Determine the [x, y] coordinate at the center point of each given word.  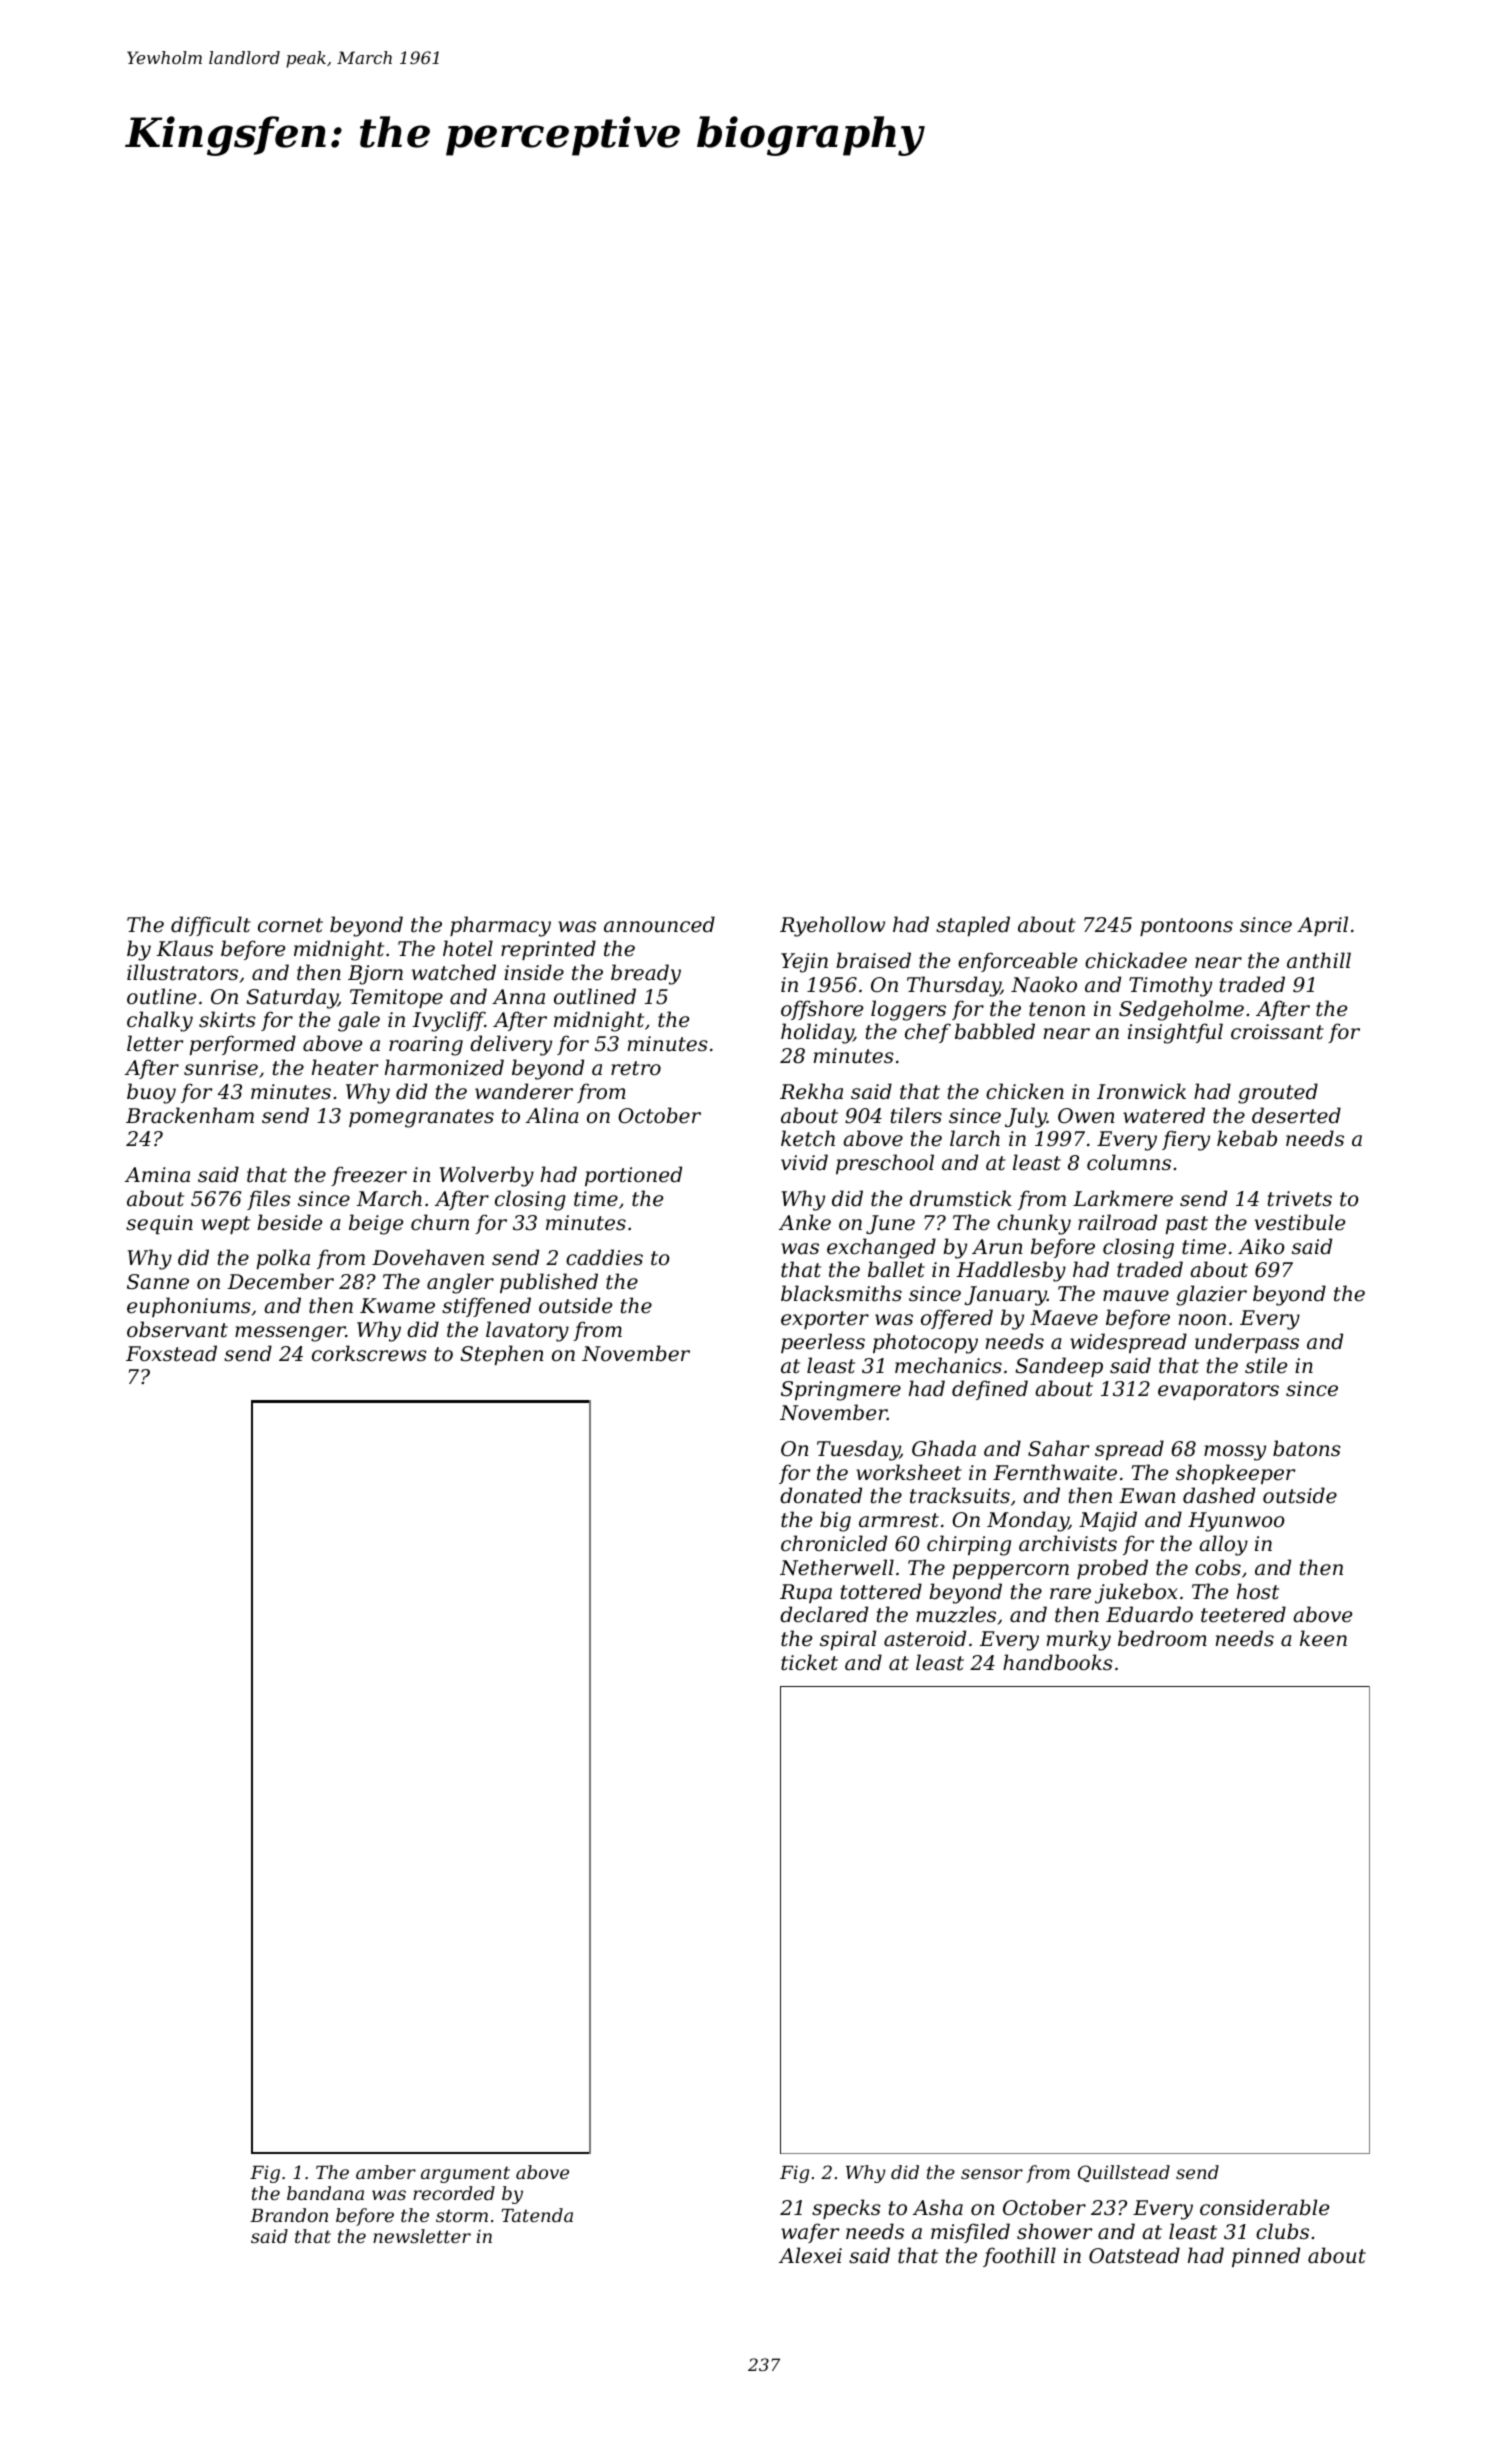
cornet [290, 925]
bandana [325, 2193]
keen [1323, 1638]
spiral [848, 1640]
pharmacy [500, 926]
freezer [369, 1176]
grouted [1278, 1093]
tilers [916, 1115]
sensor [992, 2174]
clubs [1282, 2231]
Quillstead [1124, 2173]
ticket [809, 1662]
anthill [1319, 960]
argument [465, 2174]
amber [386, 2172]
